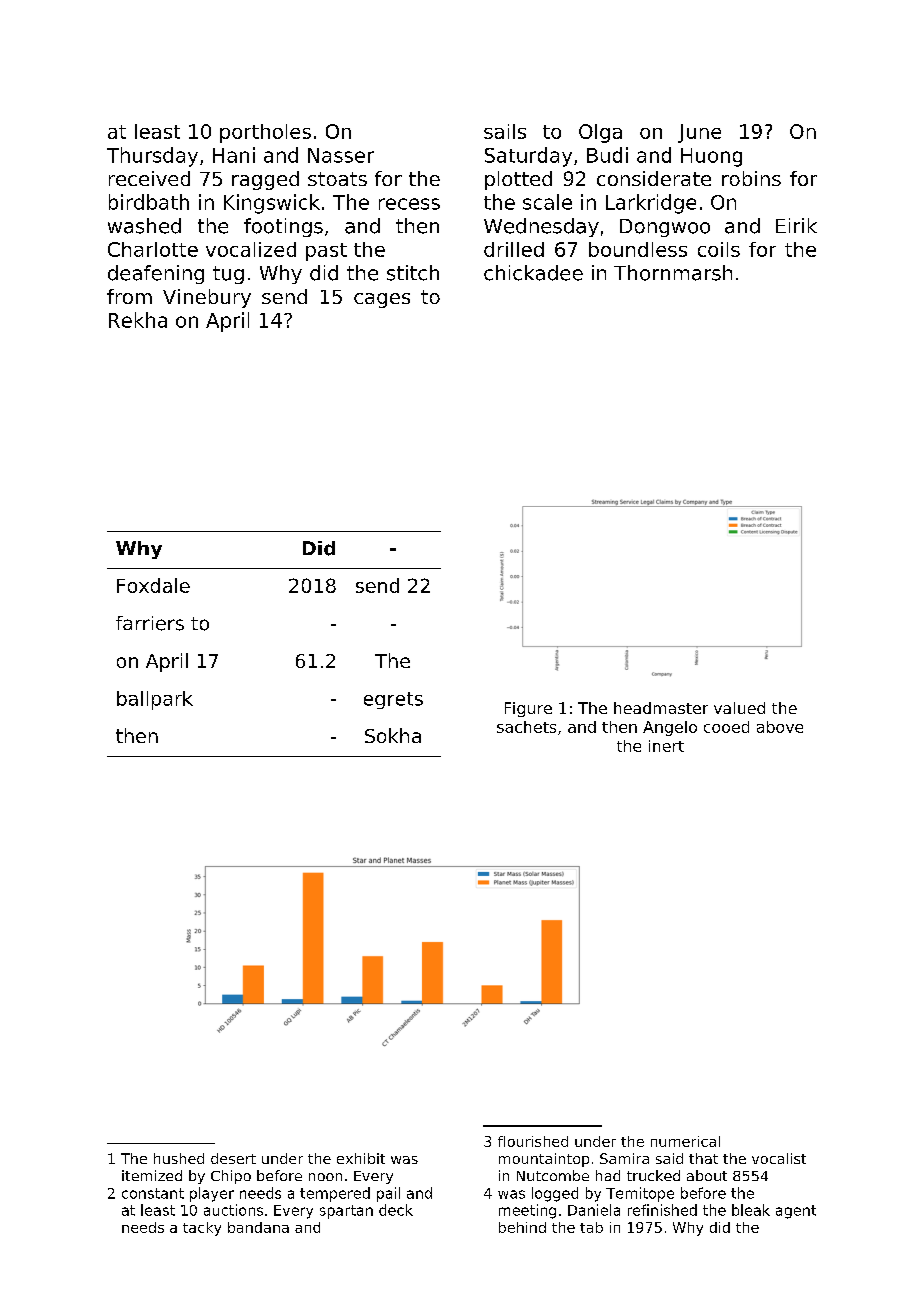 This document has width=924, height=1311. What do you see at coordinates (505, 131) in the document?
I see `sails` at bounding box center [505, 131].
